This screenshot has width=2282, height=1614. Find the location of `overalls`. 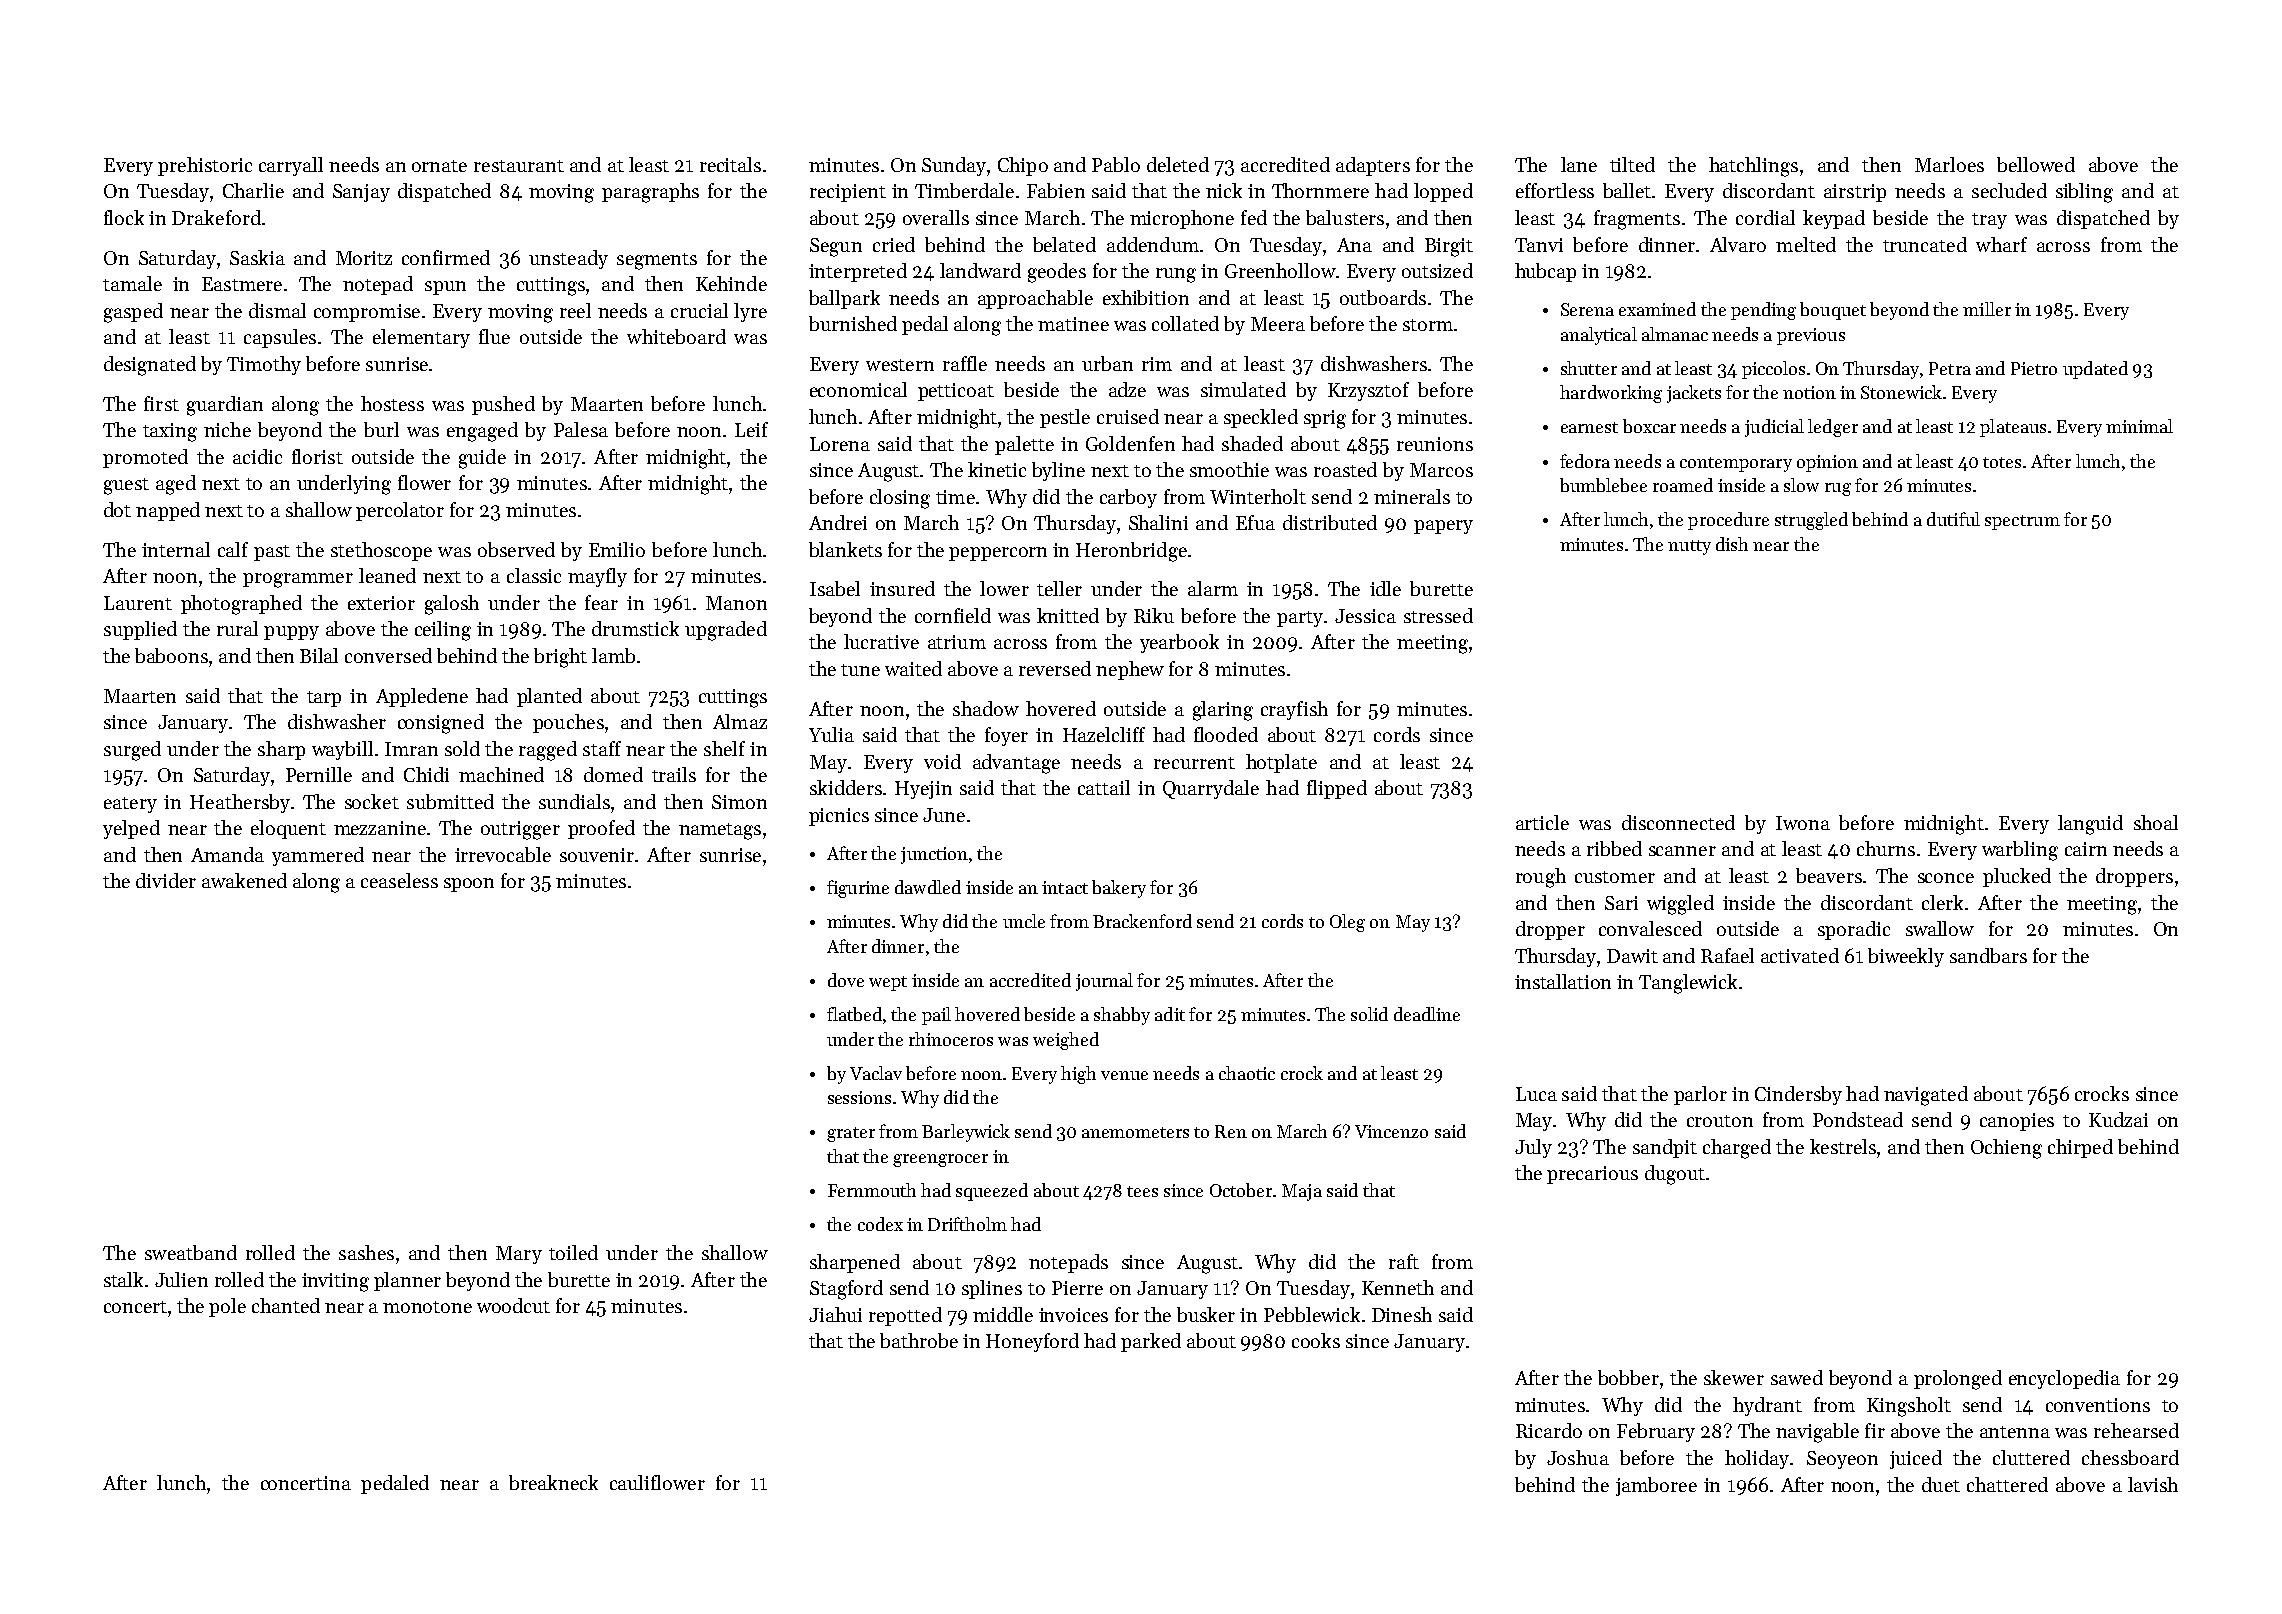

overalls is located at coordinates (936, 217).
